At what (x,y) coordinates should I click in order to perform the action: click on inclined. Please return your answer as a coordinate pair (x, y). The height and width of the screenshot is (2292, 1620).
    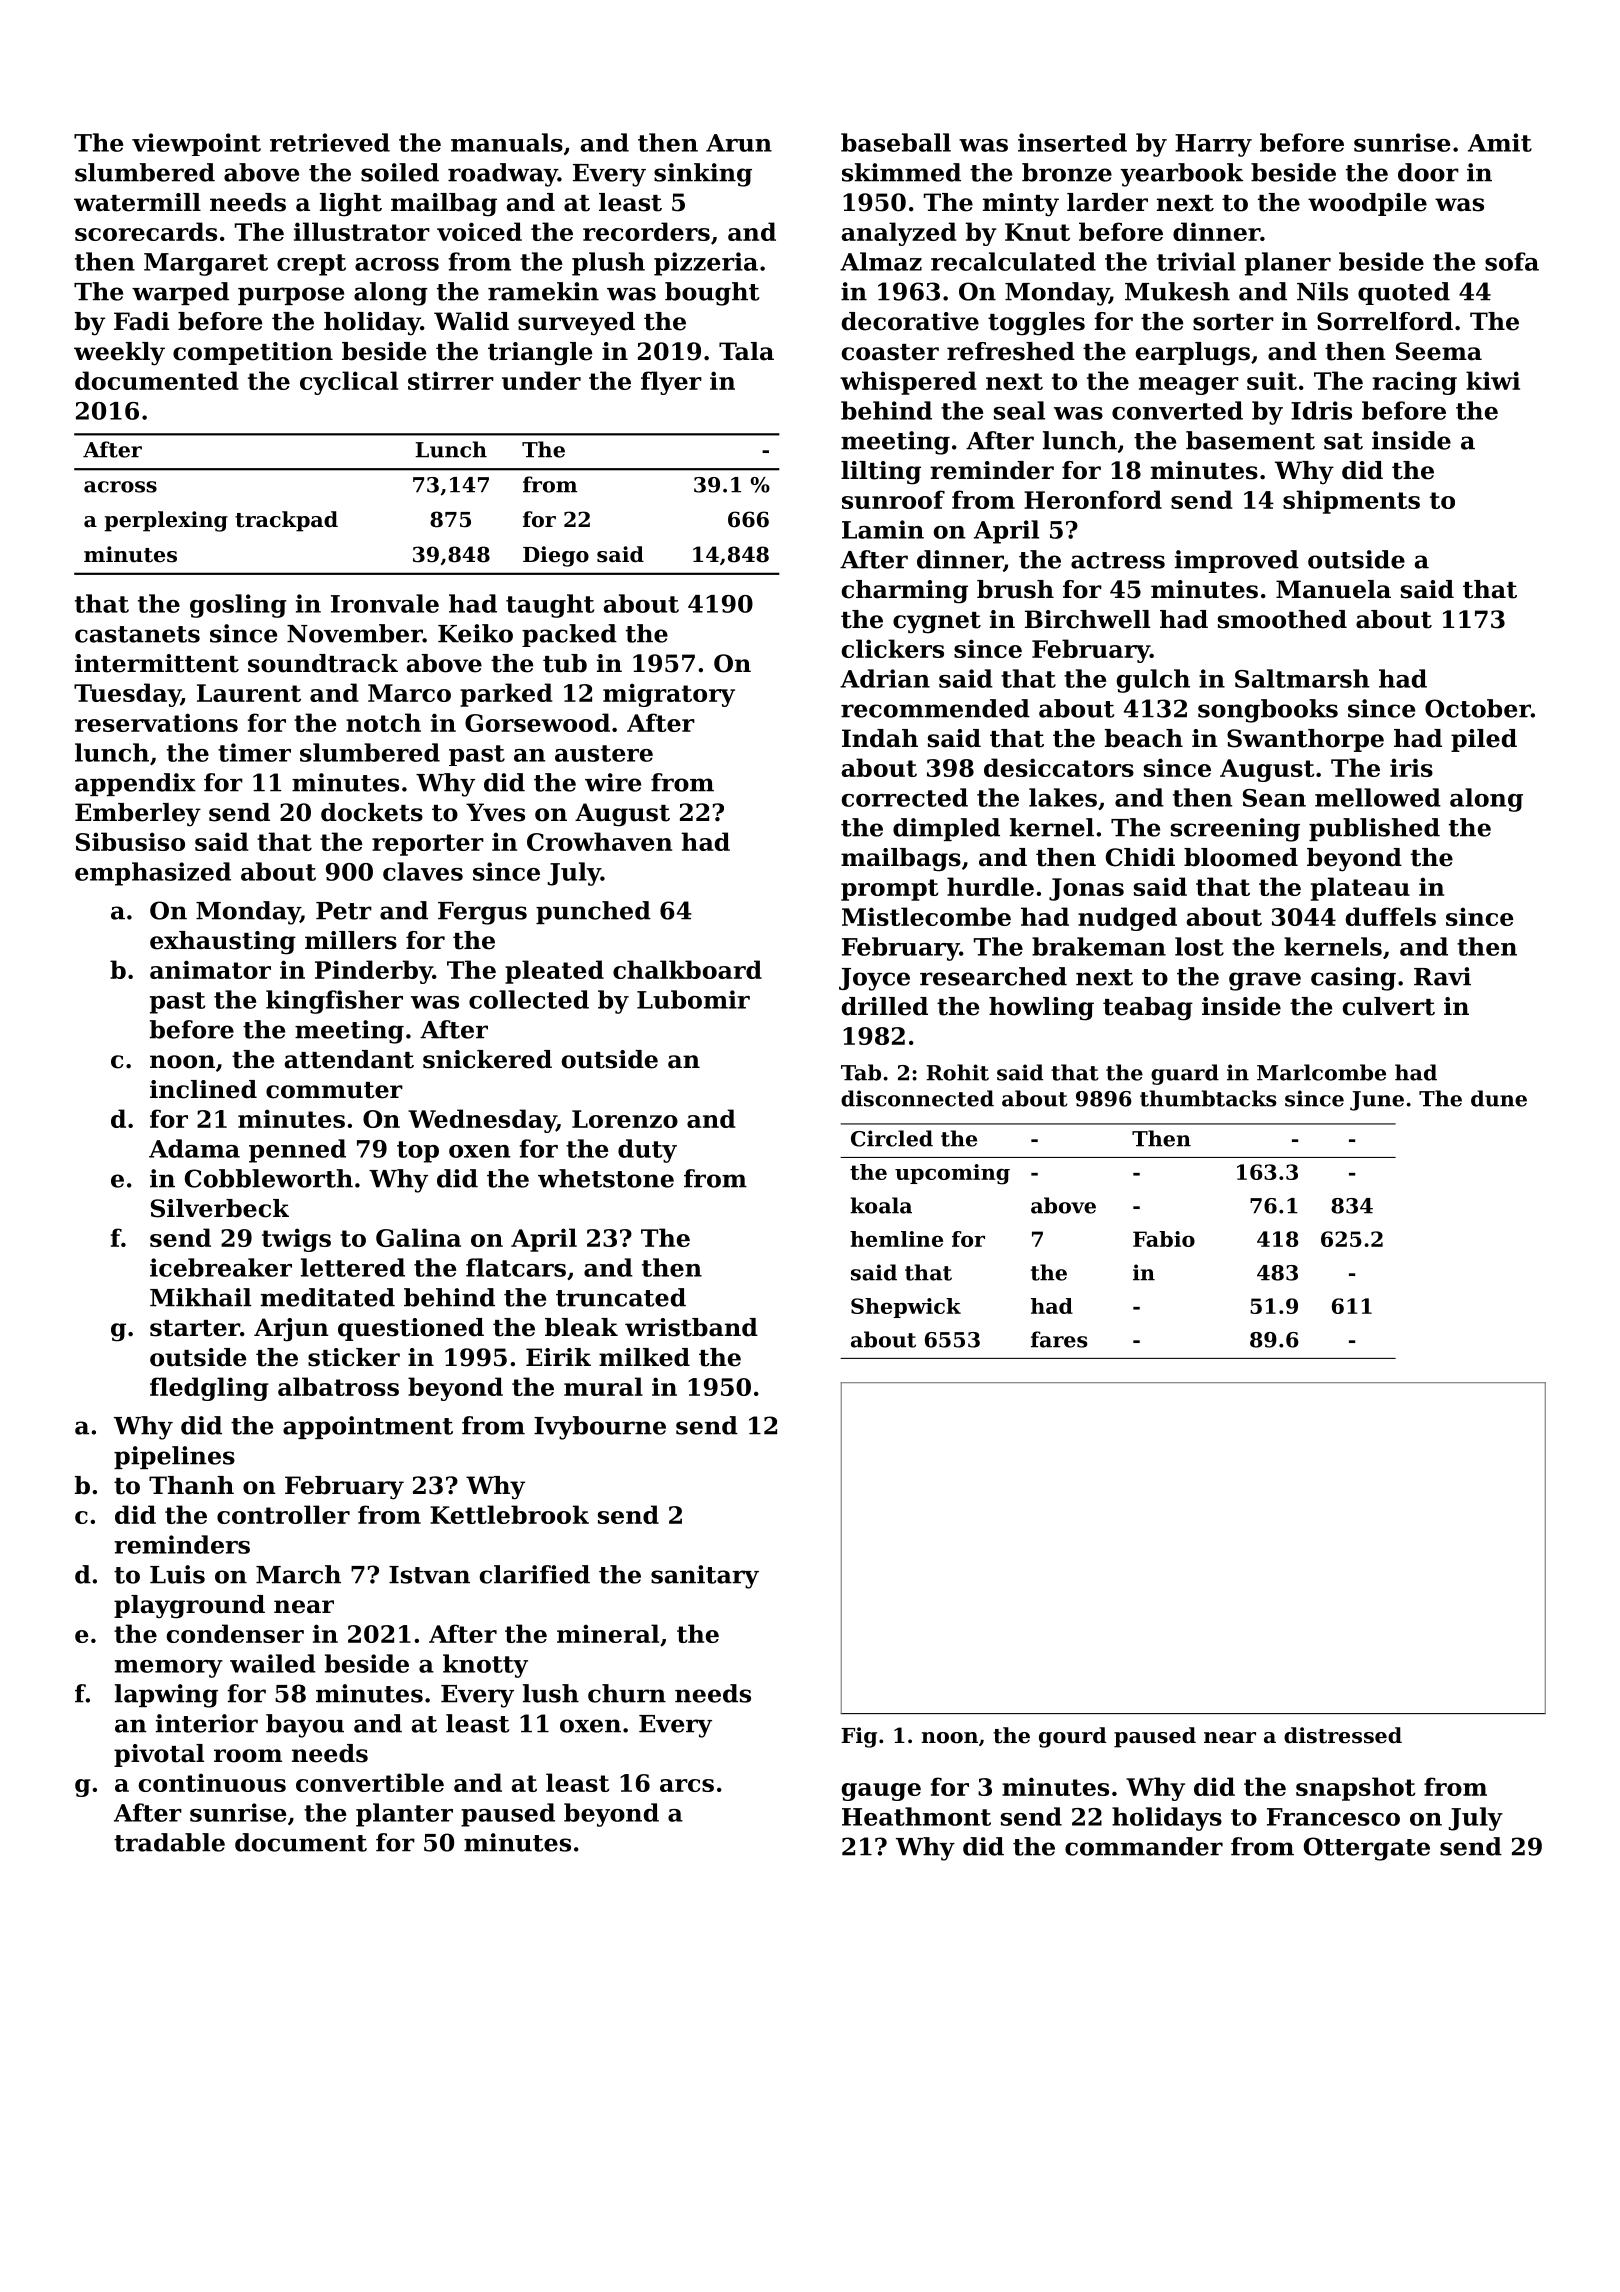
    Looking at the image, I should click on (203, 1089).
